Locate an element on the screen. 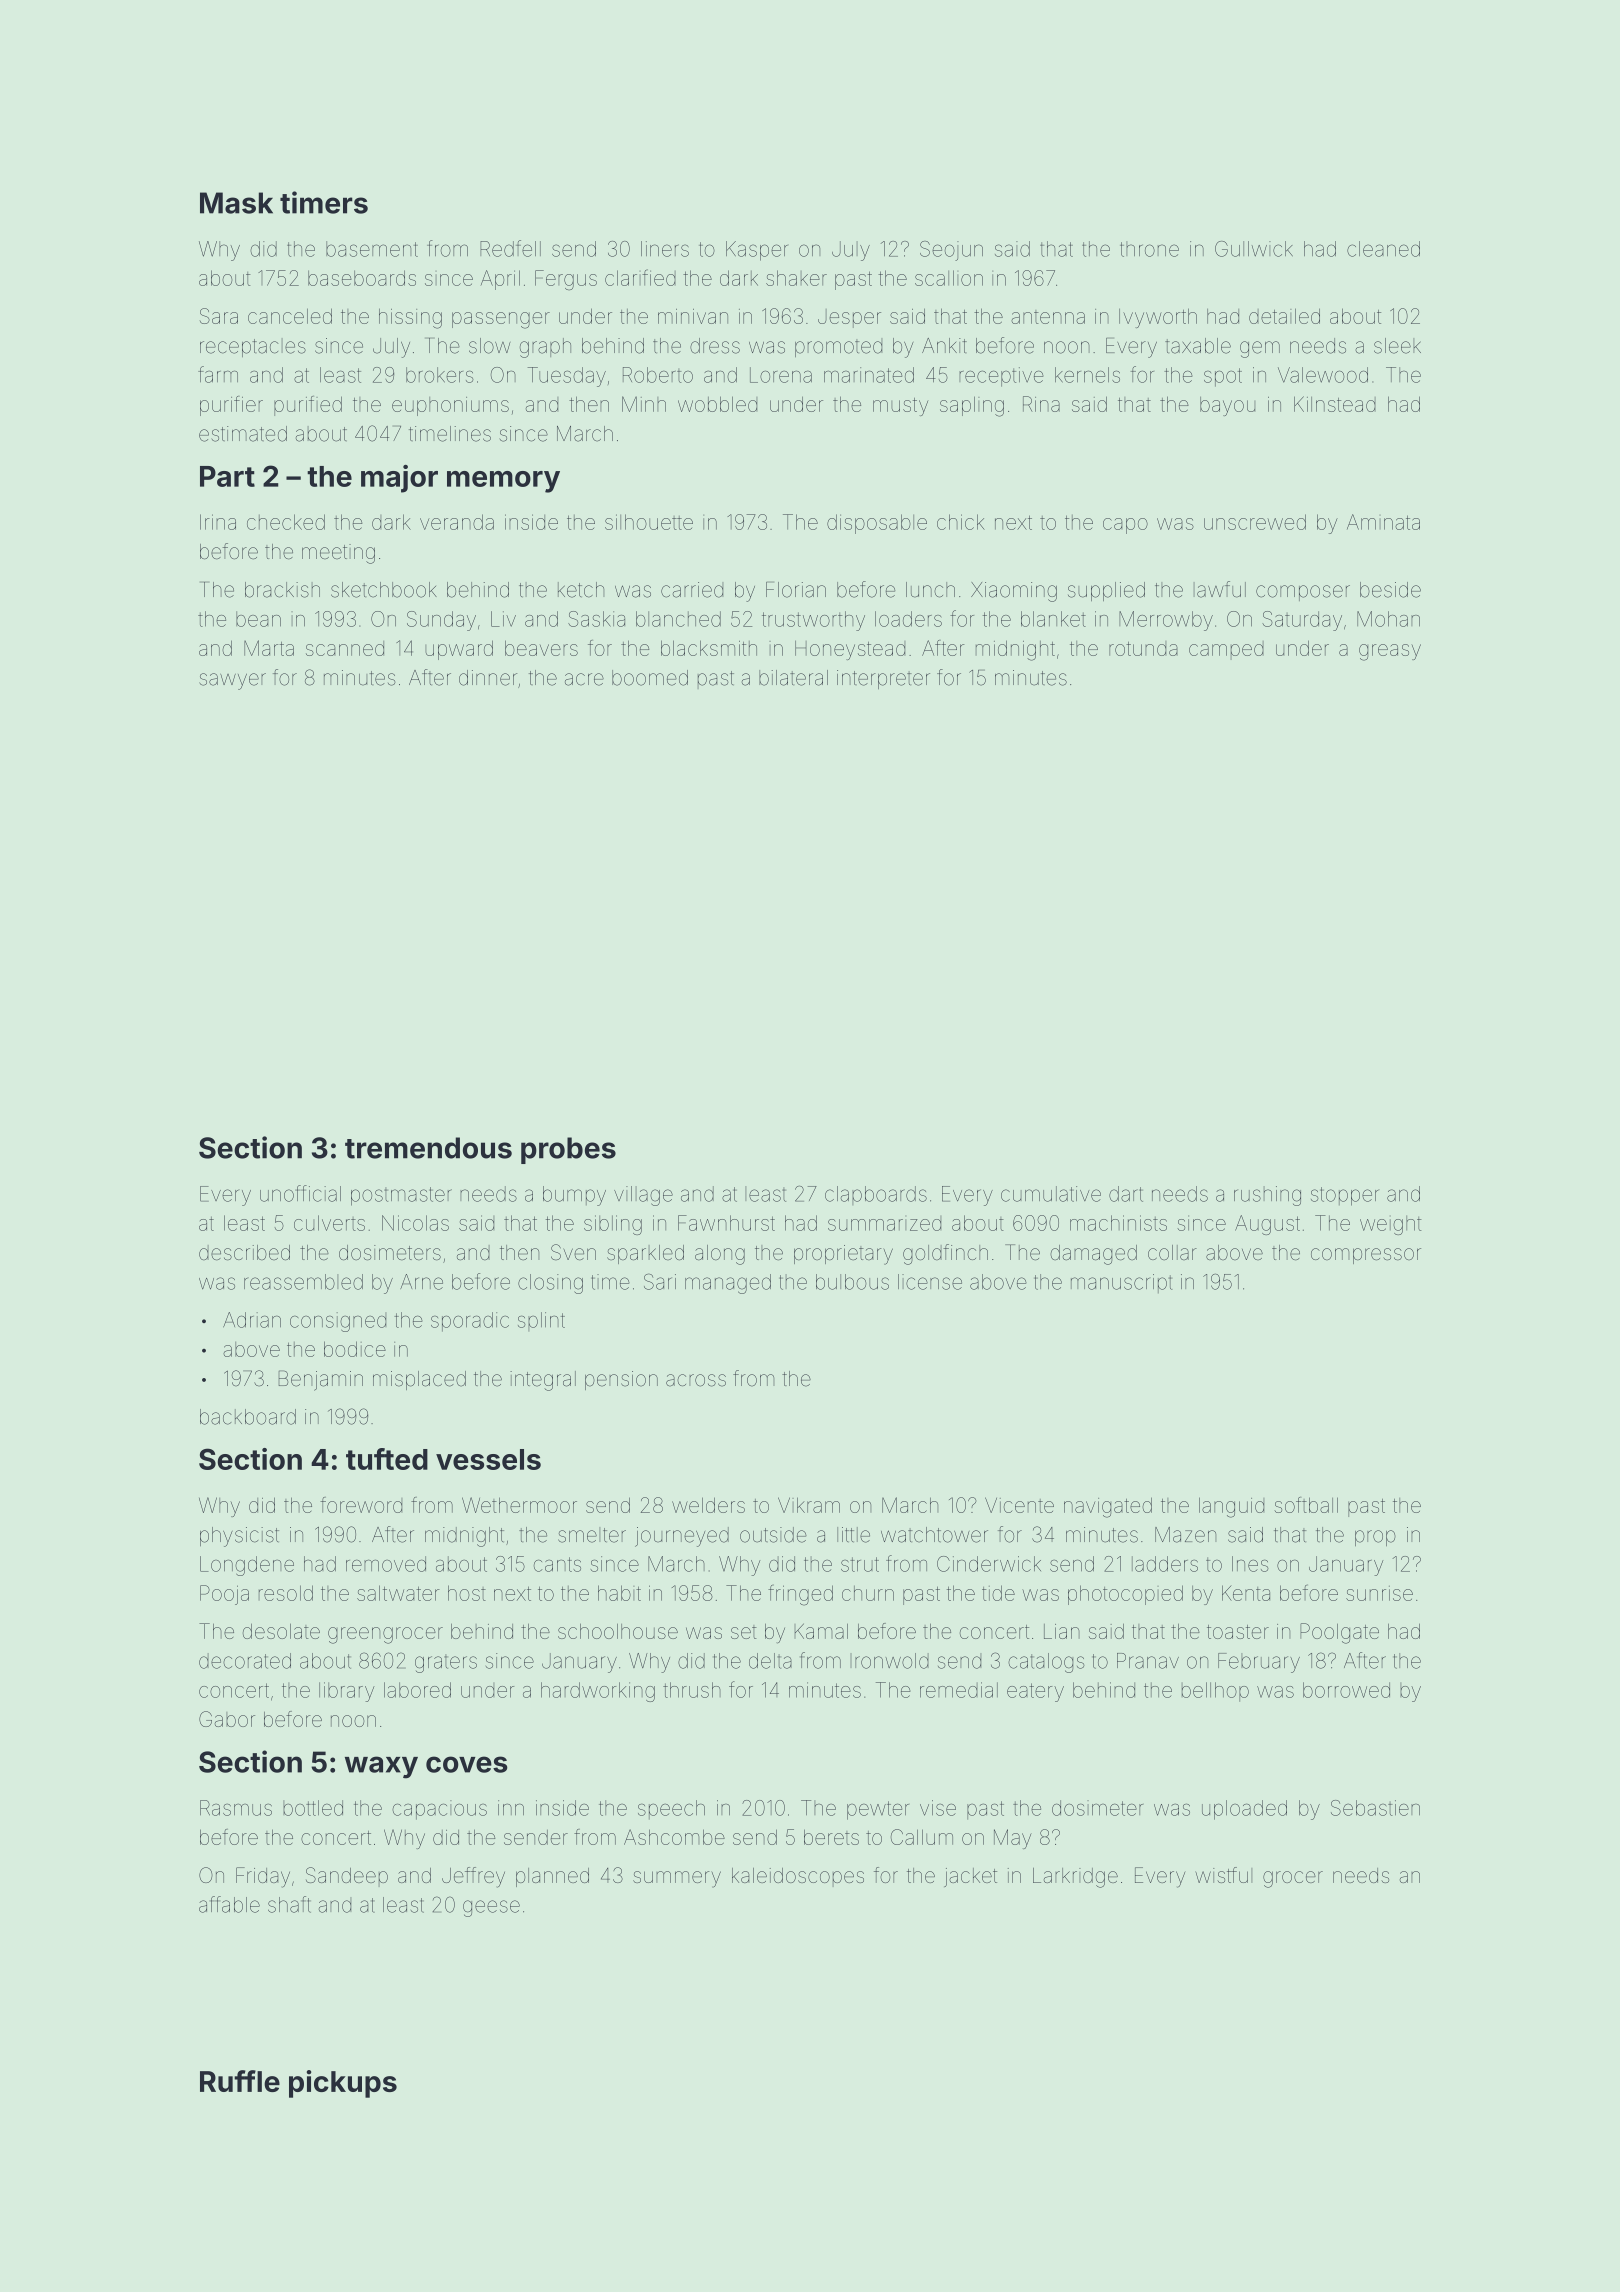  set is located at coordinates (744, 1632).
